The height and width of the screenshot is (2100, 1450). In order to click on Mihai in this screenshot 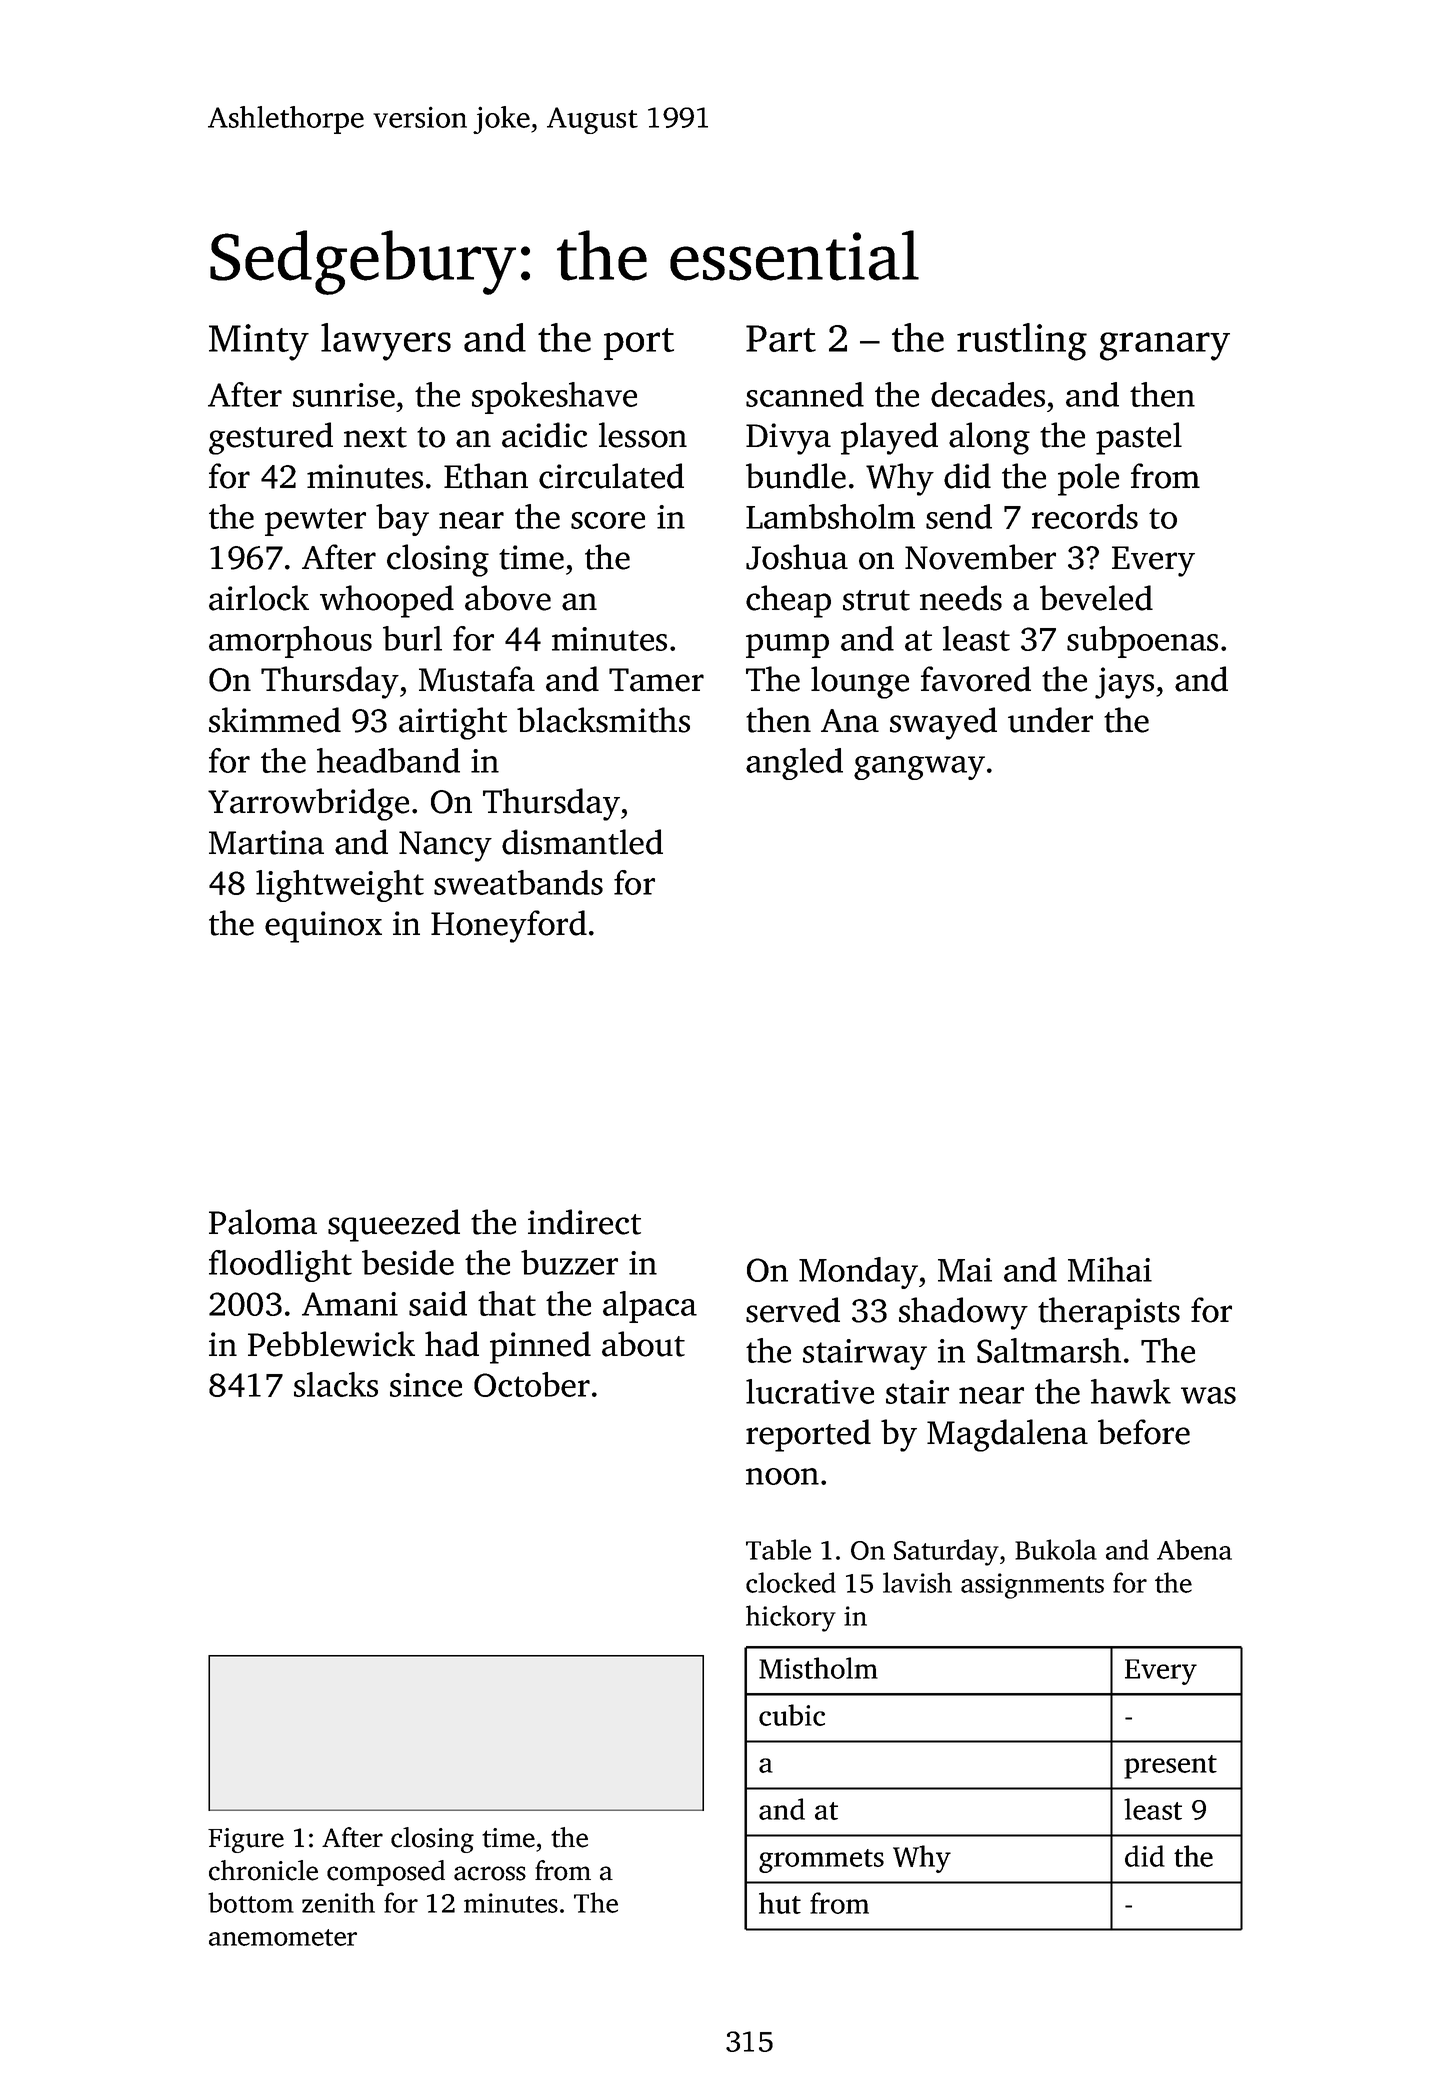, I will do `click(1110, 1269)`.
